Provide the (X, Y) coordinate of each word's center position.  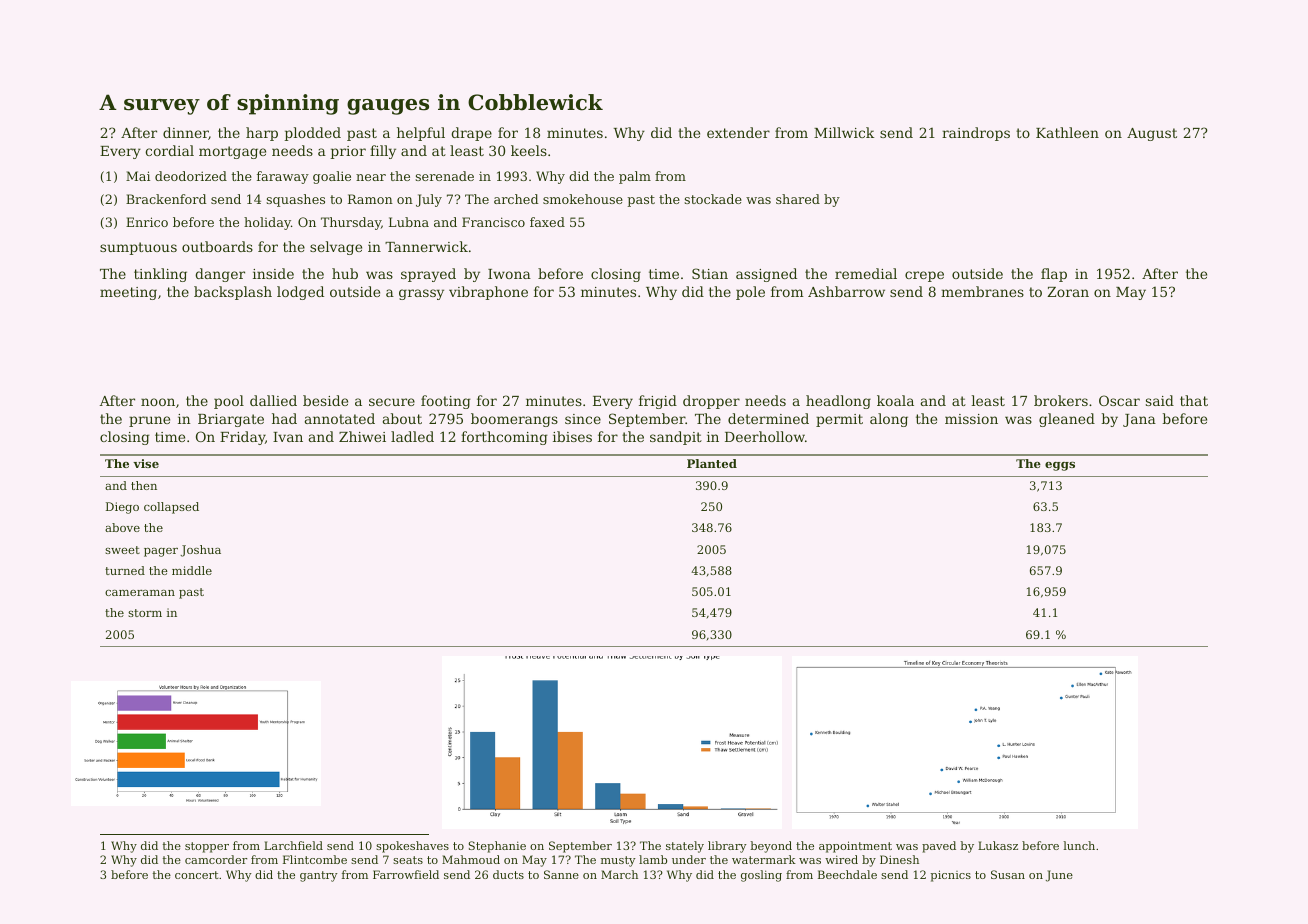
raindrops (976, 134)
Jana (1139, 420)
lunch (1079, 845)
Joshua (200, 551)
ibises (572, 436)
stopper (207, 847)
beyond (771, 847)
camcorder (216, 859)
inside (273, 273)
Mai (138, 176)
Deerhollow (765, 436)
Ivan (288, 437)
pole (750, 293)
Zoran (1068, 292)
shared (798, 199)
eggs (1060, 466)
